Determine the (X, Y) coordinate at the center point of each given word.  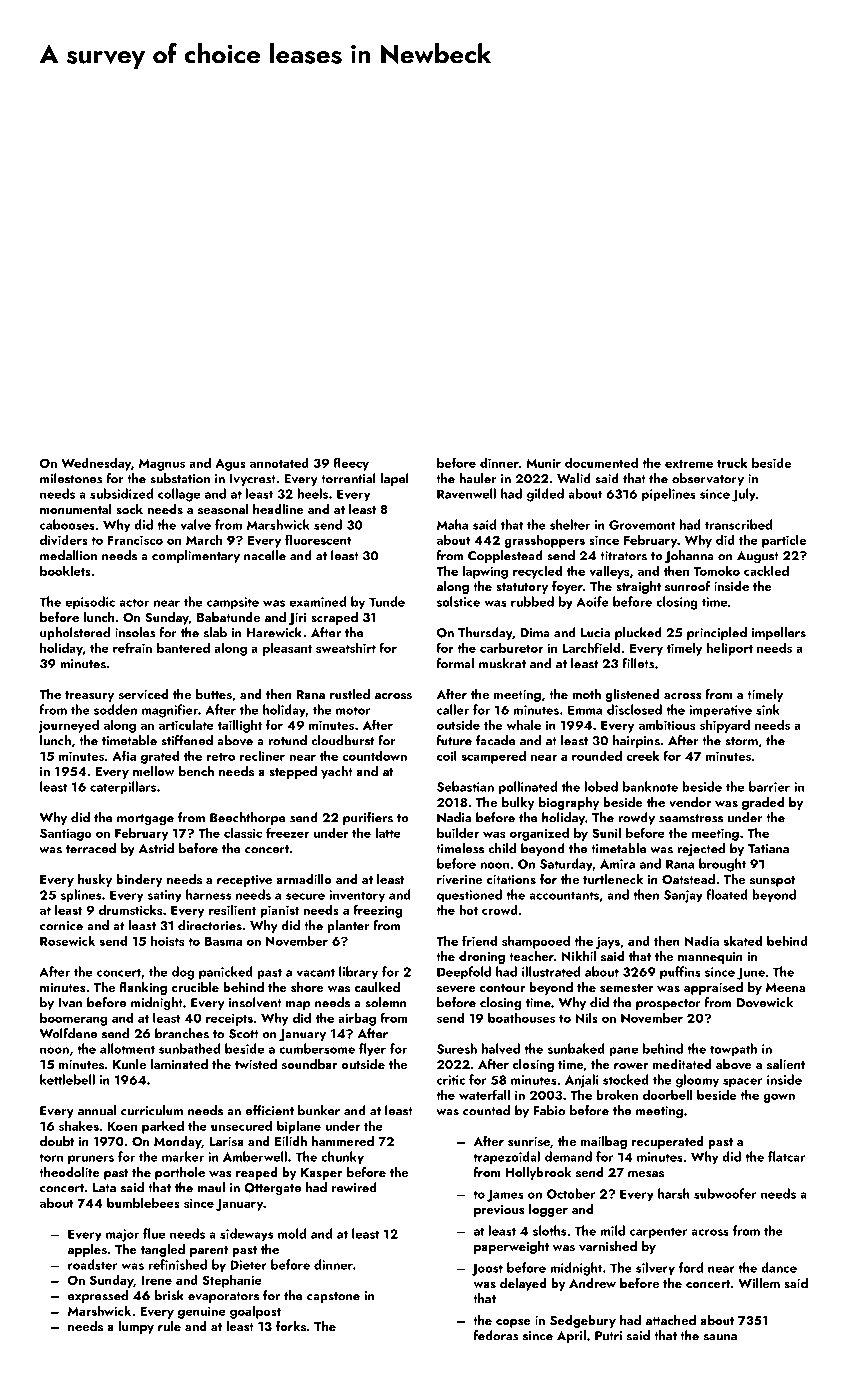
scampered (494, 757)
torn (51, 1157)
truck (732, 462)
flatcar (786, 1156)
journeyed (68, 726)
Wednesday (96, 464)
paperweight (511, 1247)
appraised (713, 988)
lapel (394, 479)
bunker (319, 1110)
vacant (316, 972)
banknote (650, 786)
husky (95, 880)
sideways (246, 1235)
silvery (655, 1268)
